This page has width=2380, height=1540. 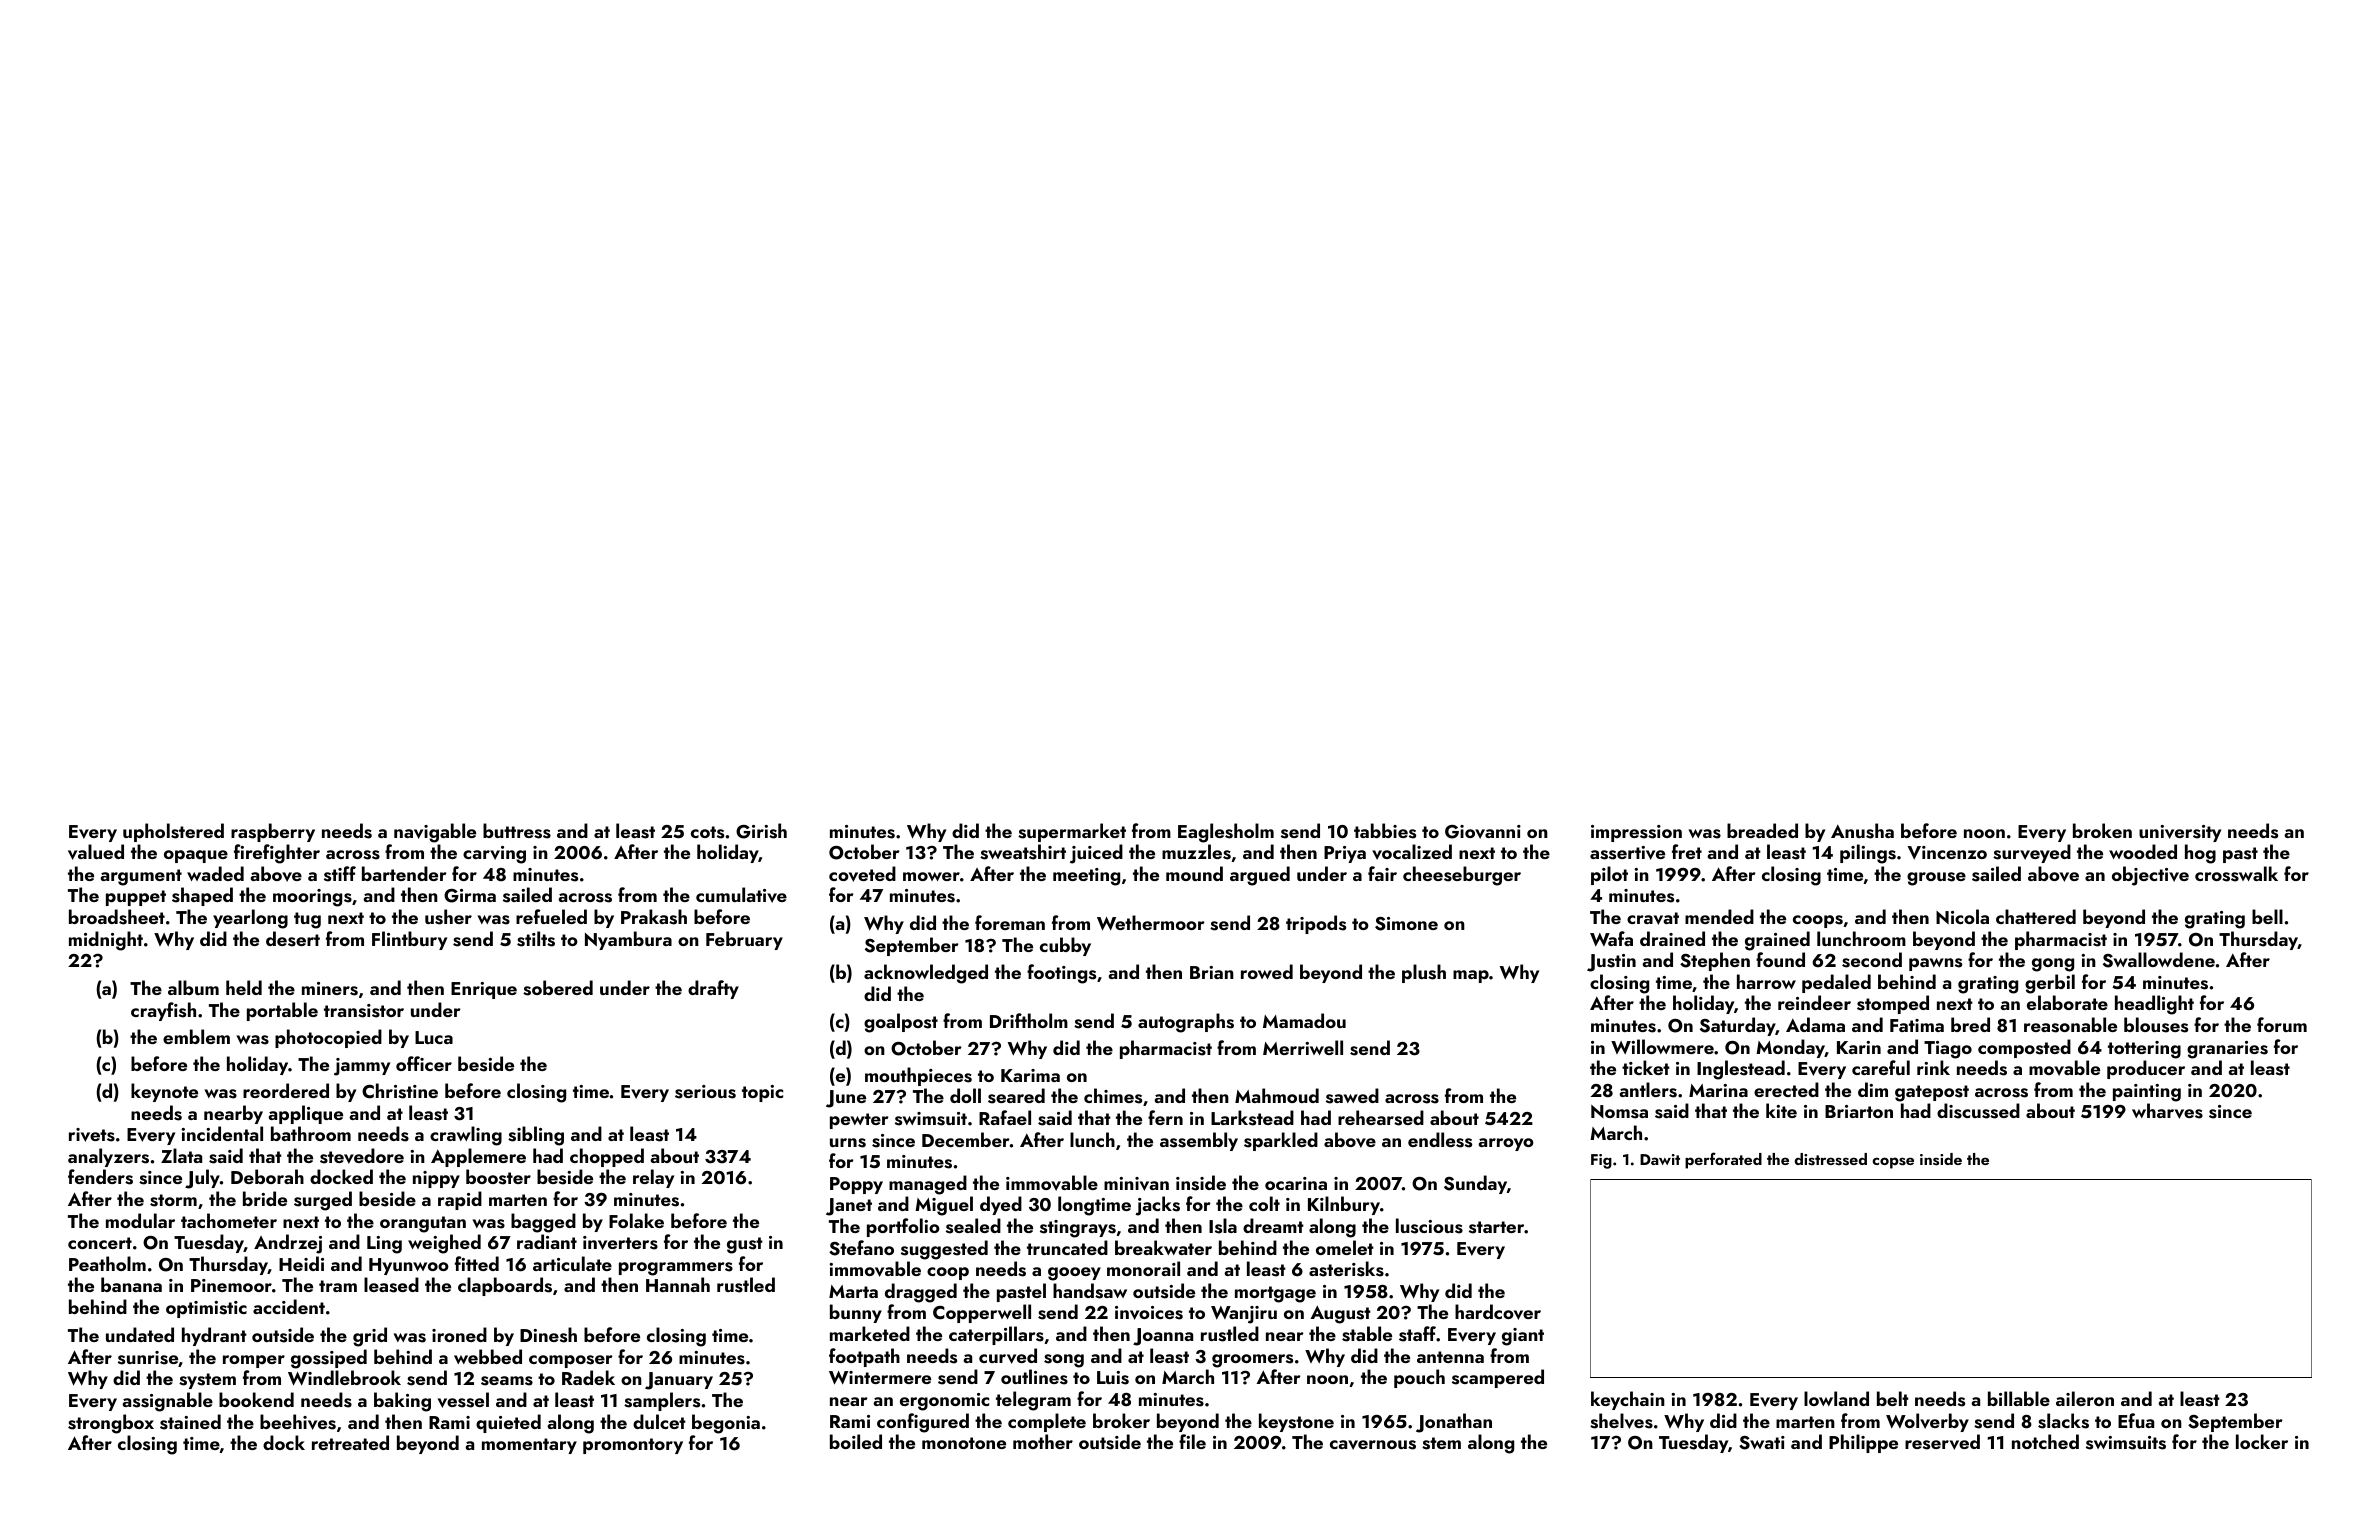 What do you see at coordinates (193, 987) in the page?
I see `album` at bounding box center [193, 987].
